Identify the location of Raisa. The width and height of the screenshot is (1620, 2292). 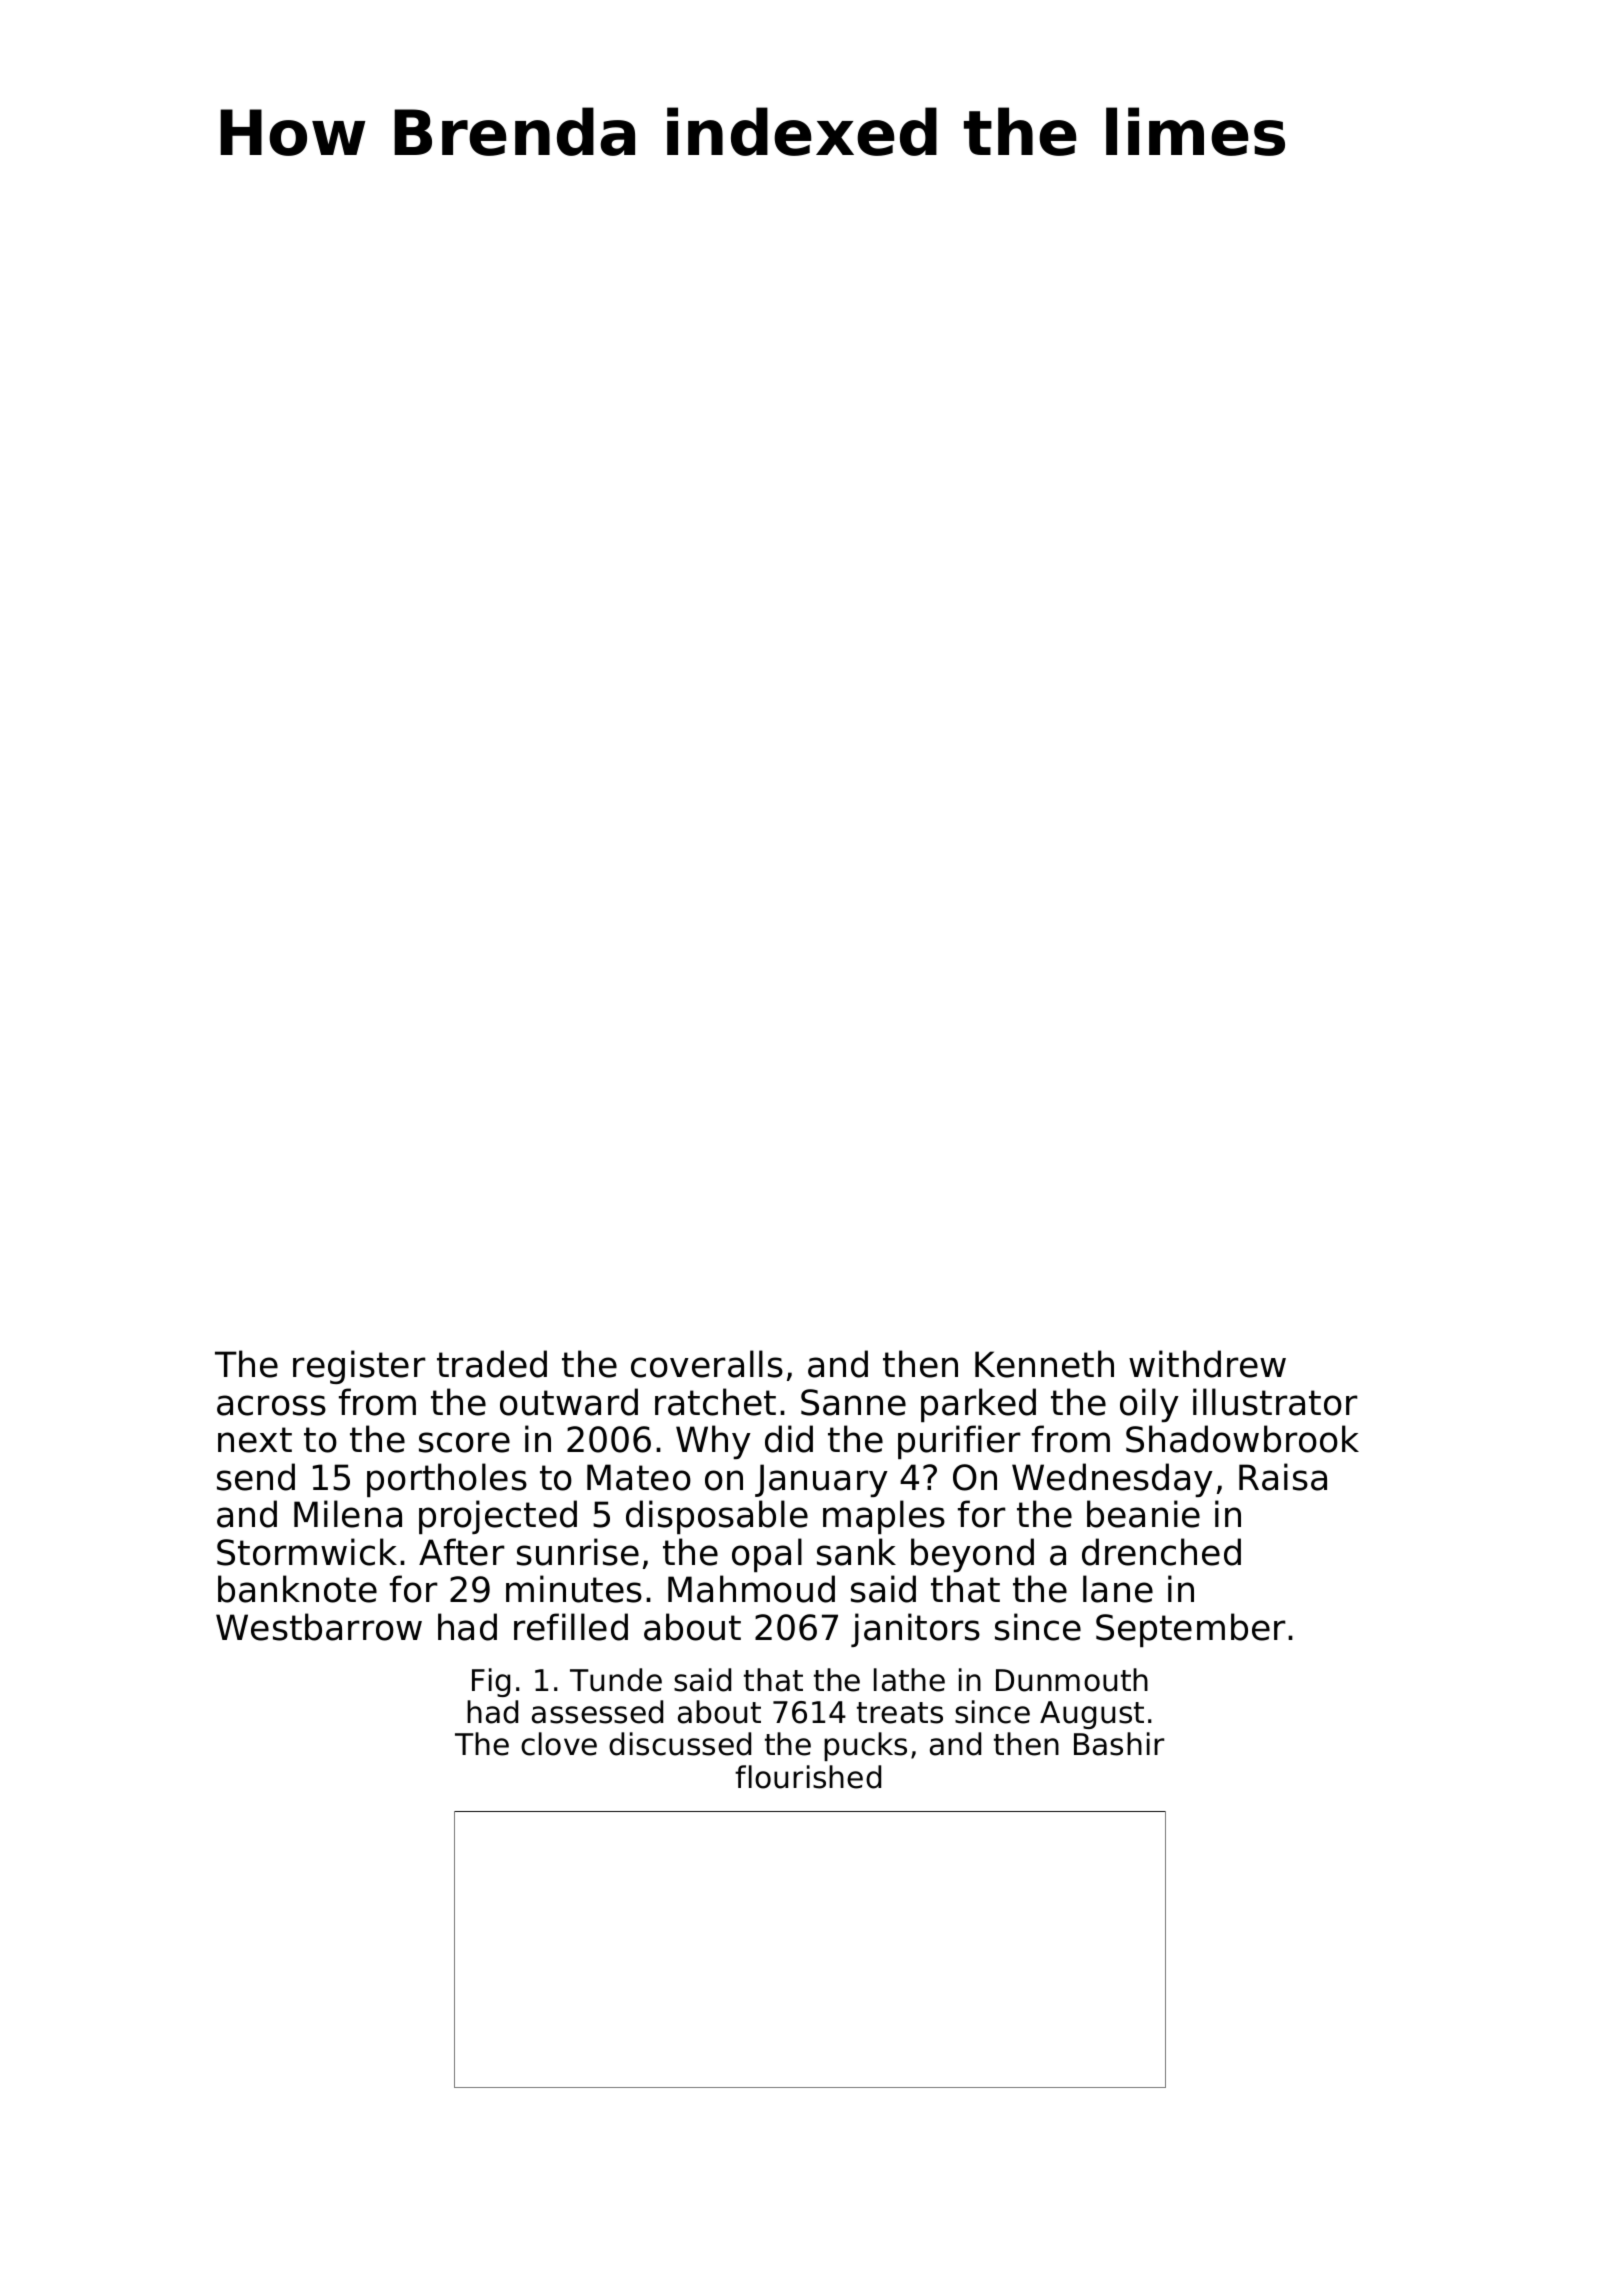
(1283, 1477).
